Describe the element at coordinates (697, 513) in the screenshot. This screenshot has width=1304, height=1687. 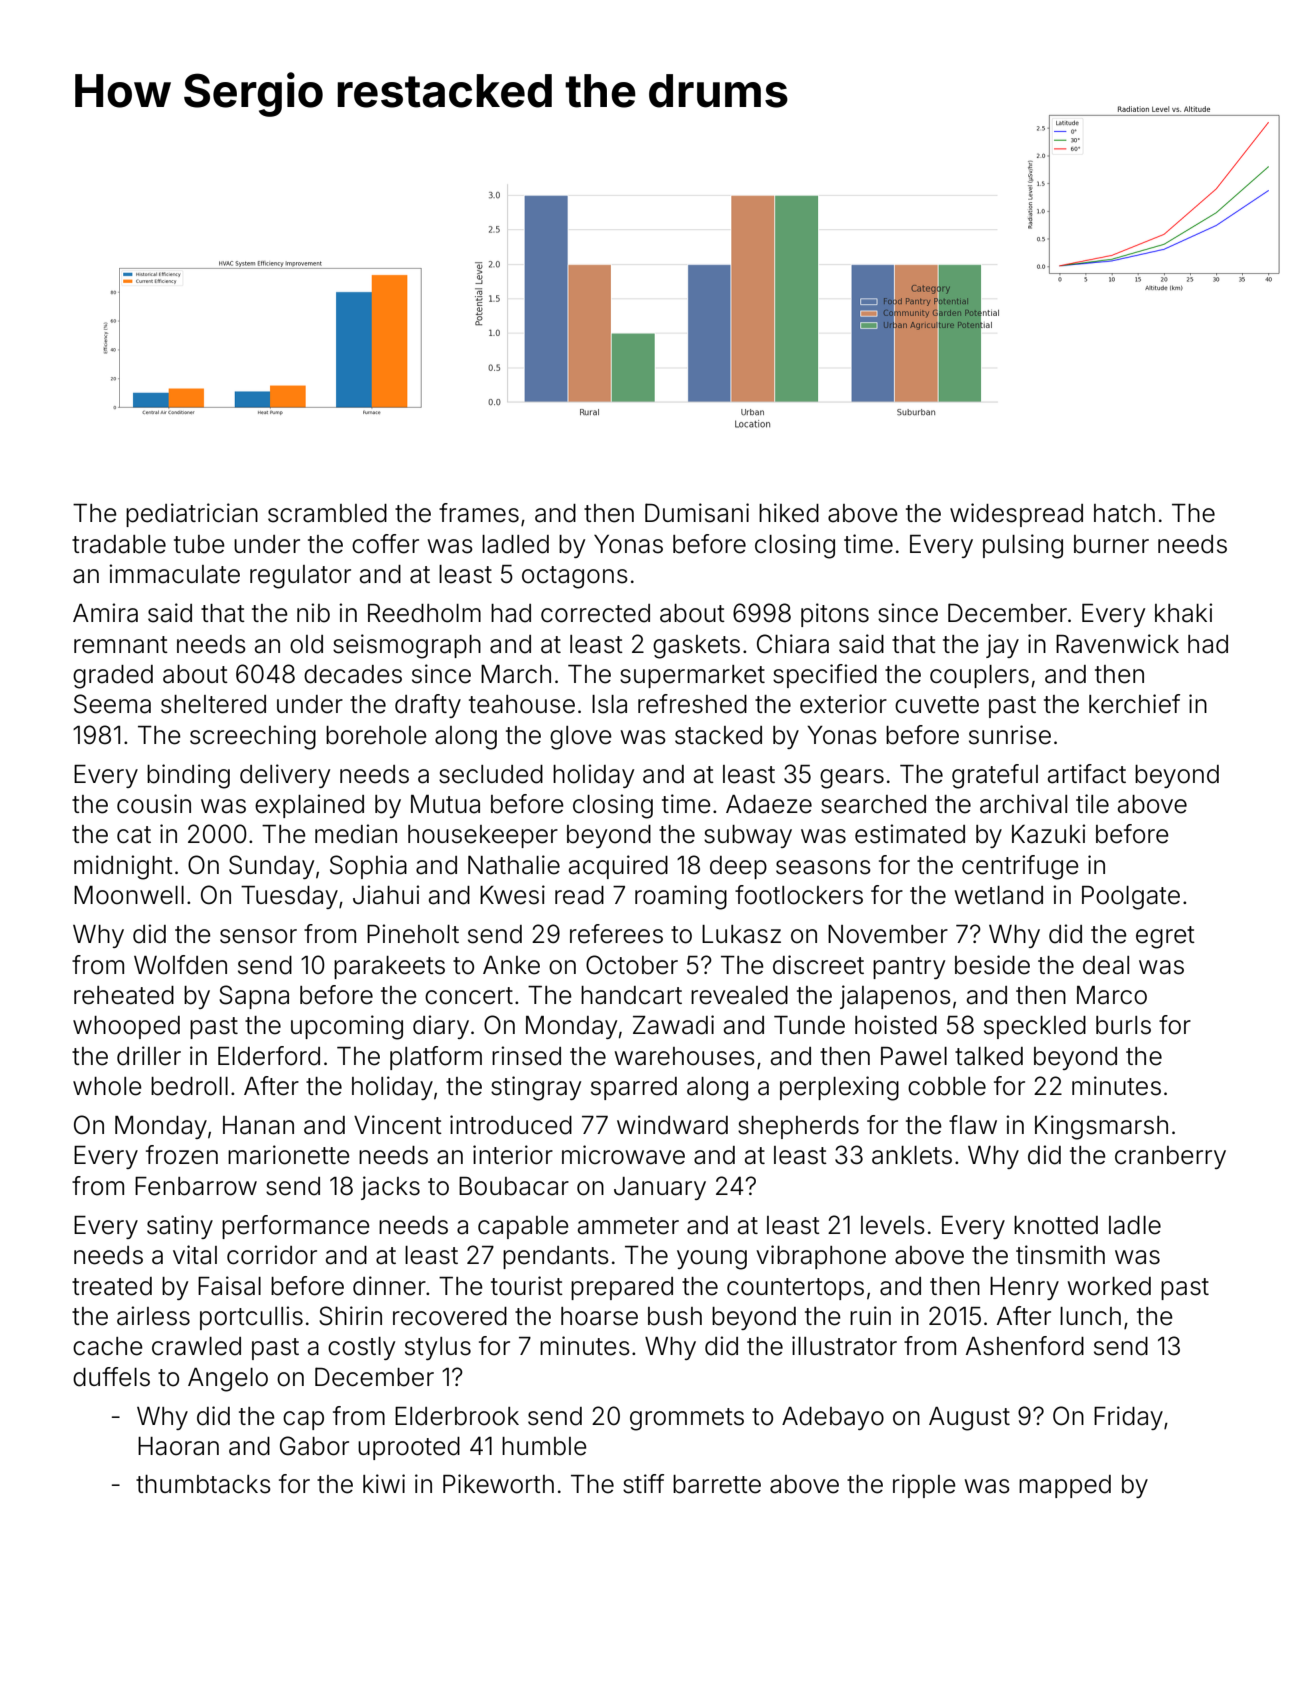
I see `Dumisani` at that location.
